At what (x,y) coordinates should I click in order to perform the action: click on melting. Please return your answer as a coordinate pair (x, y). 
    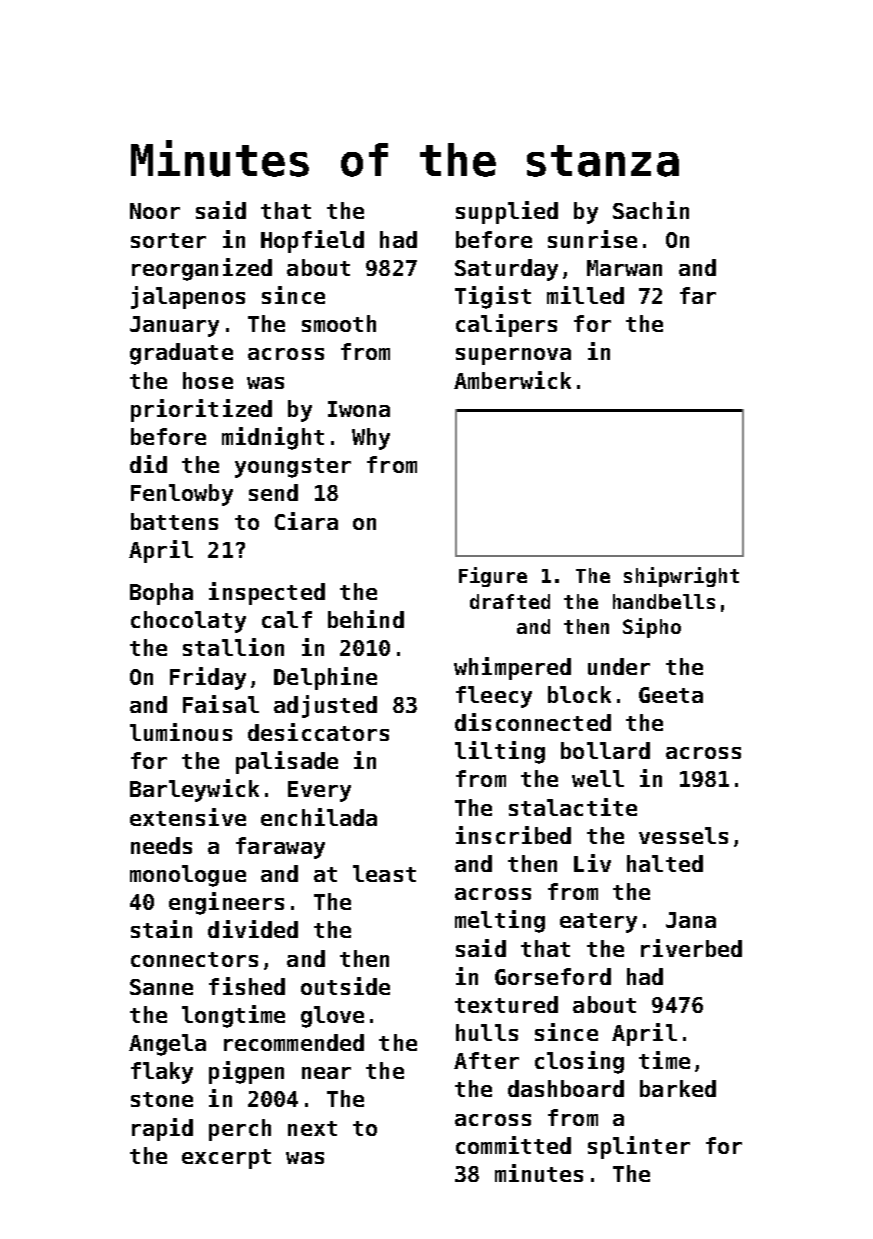
    Looking at the image, I should click on (500, 921).
